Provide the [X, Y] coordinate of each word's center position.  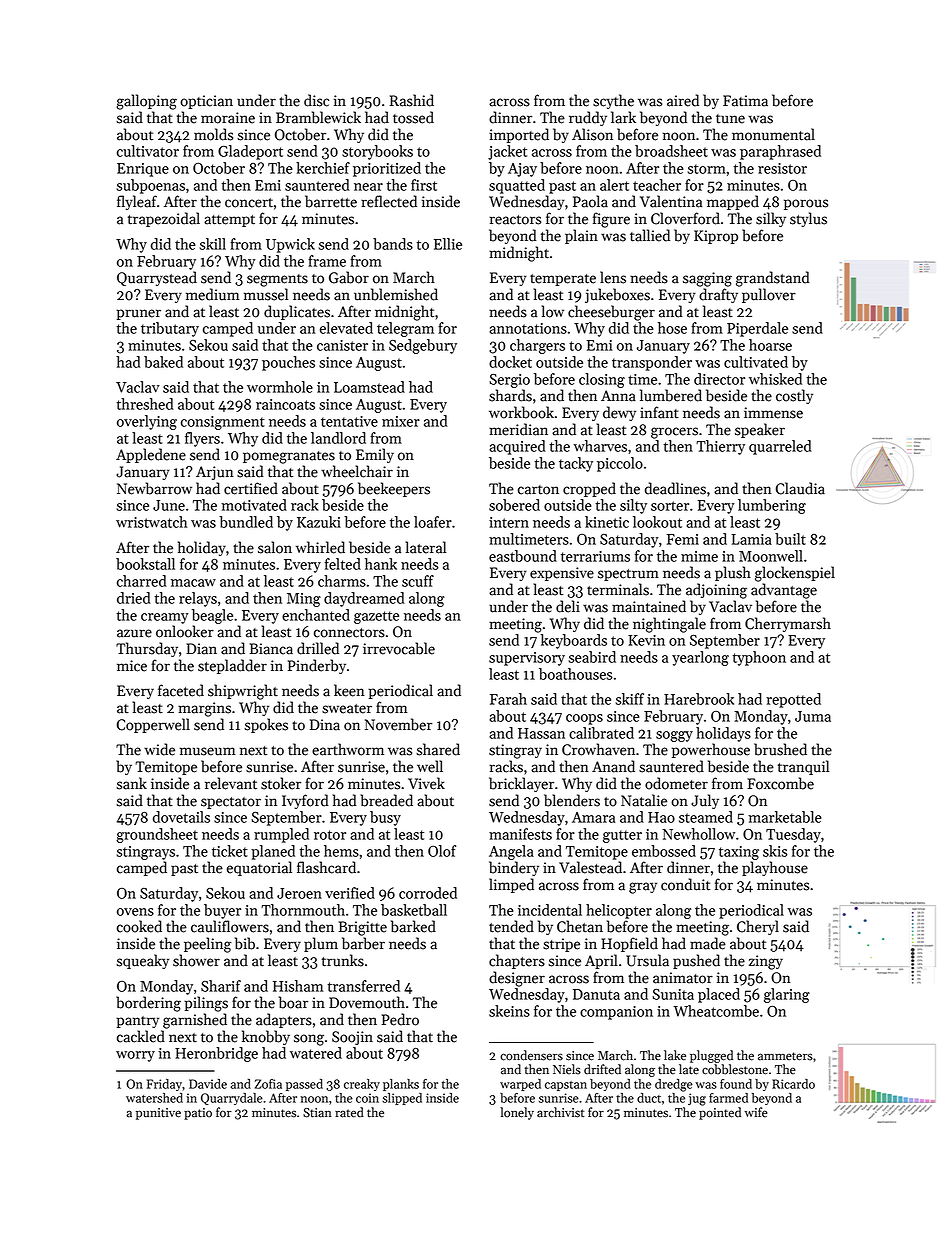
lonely [517, 1113]
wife [756, 1112]
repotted [793, 700]
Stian [317, 1113]
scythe [613, 101]
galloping [146, 102]
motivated [254, 505]
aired [683, 100]
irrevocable [399, 648]
